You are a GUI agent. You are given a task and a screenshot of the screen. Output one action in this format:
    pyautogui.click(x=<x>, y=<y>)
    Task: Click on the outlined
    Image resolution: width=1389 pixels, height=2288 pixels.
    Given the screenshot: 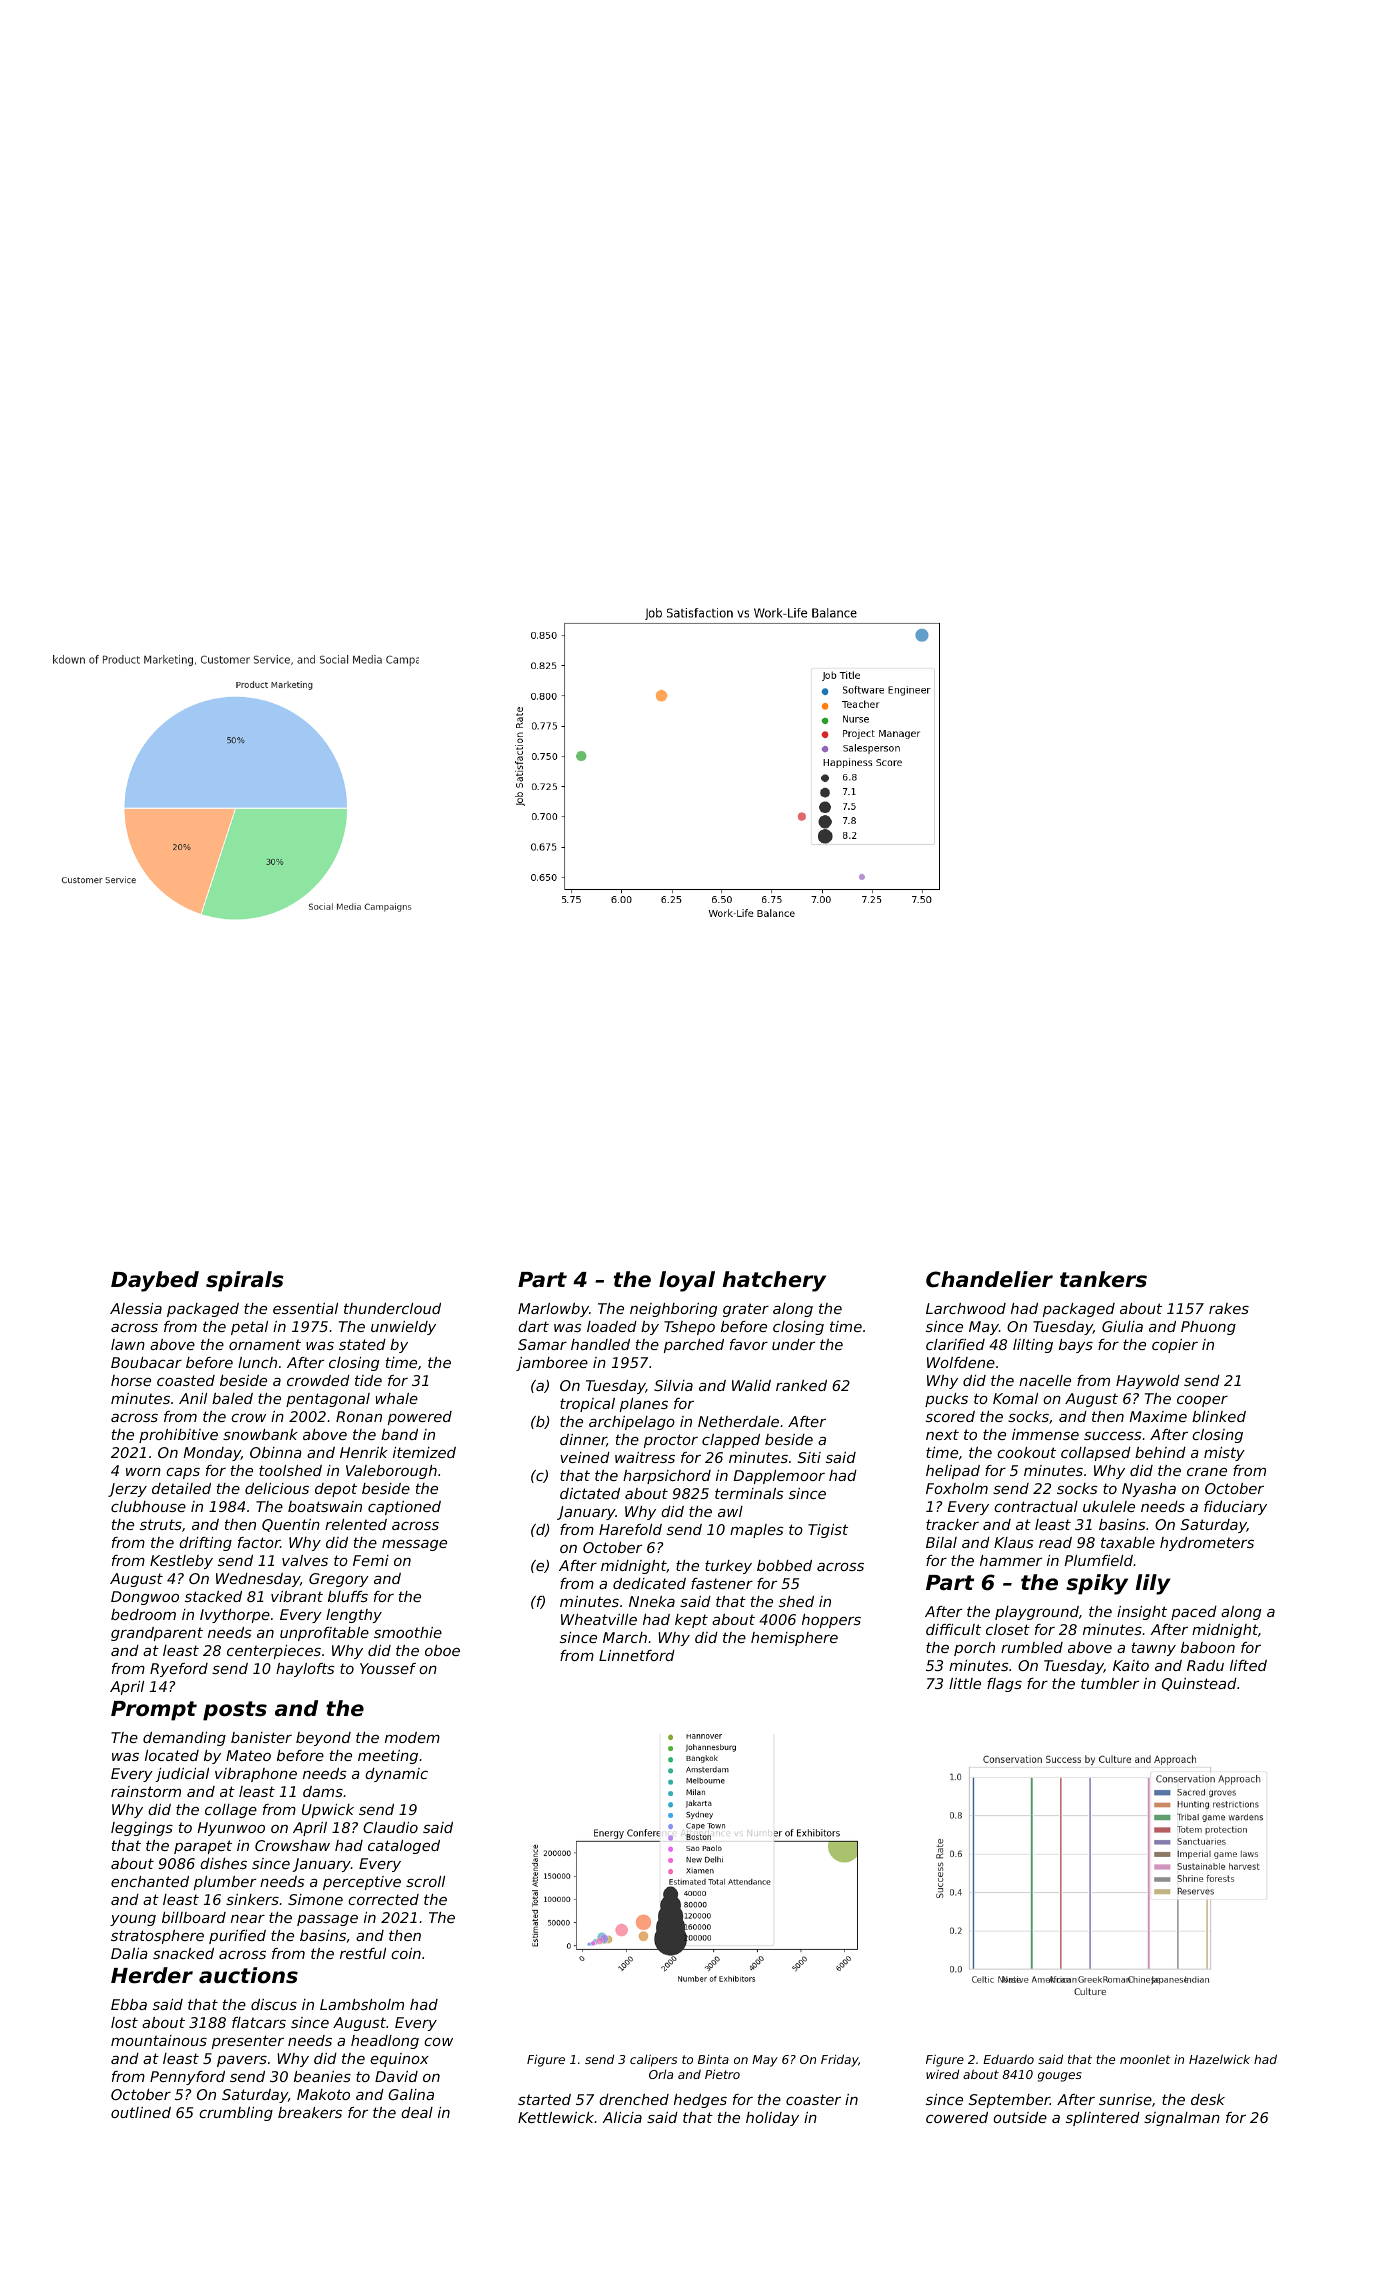 What is the action you would take?
    pyautogui.click(x=141, y=2112)
